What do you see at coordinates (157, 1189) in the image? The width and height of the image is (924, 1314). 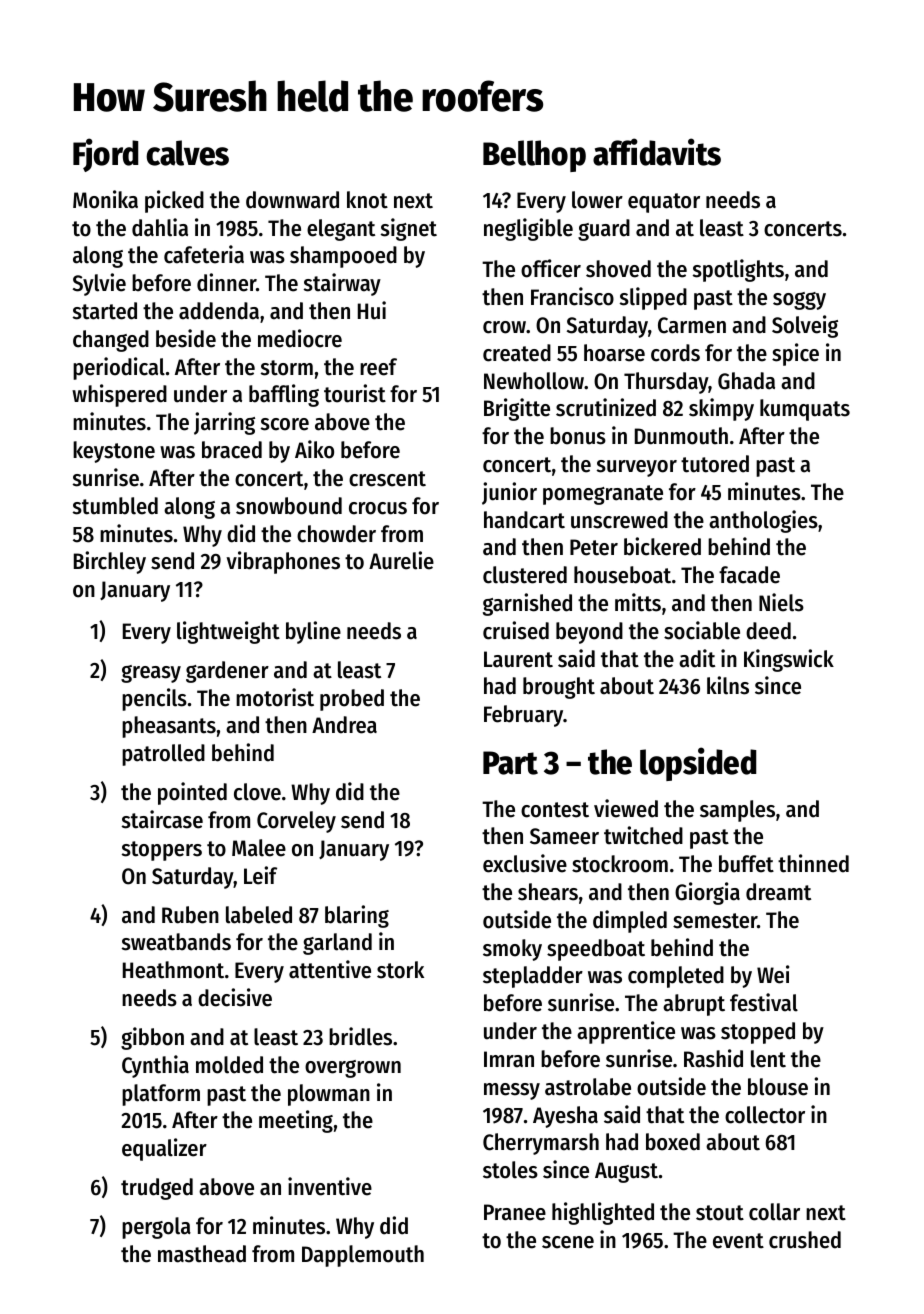 I see `trudged` at bounding box center [157, 1189].
